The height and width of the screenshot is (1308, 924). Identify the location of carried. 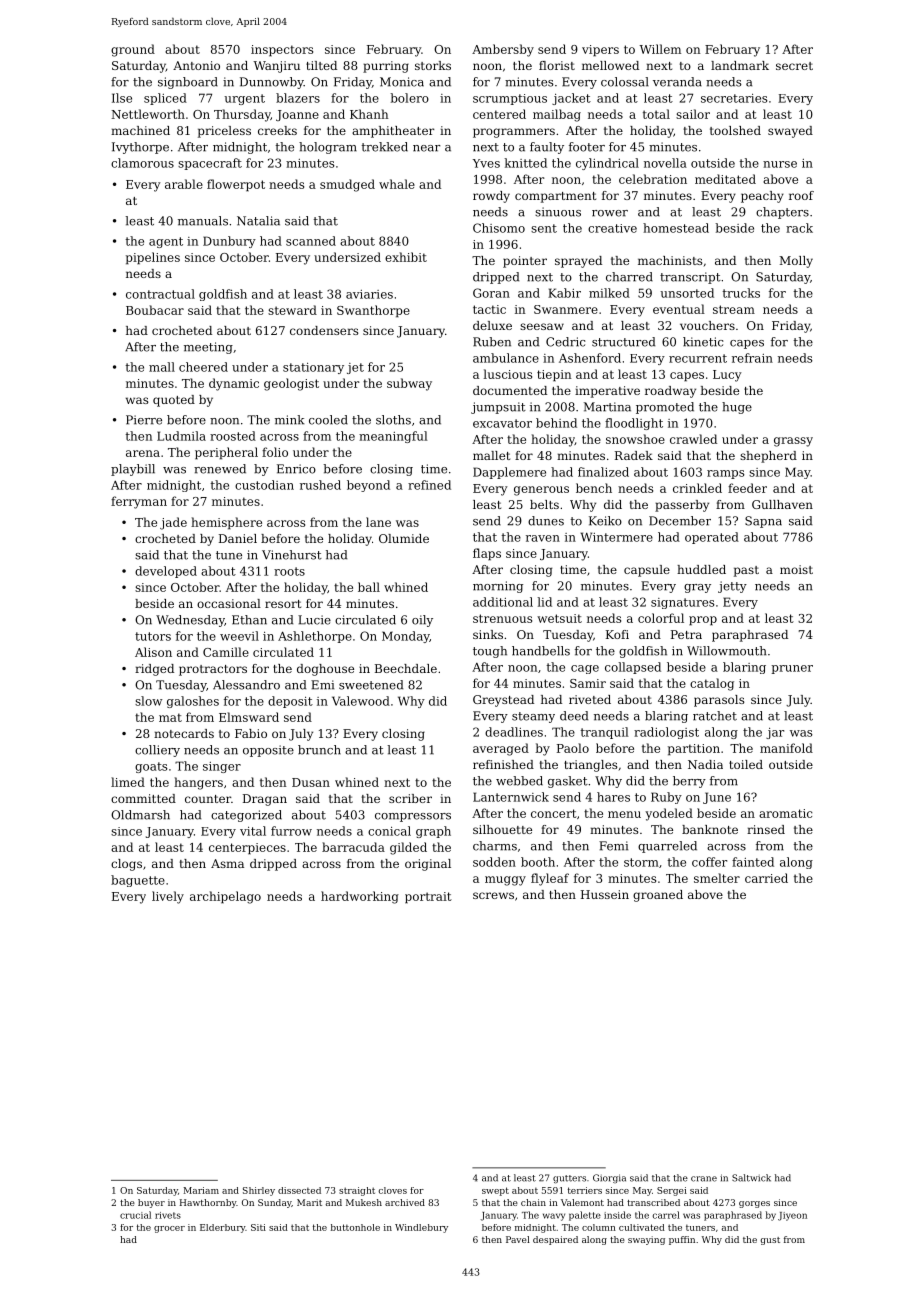
(766, 878).
